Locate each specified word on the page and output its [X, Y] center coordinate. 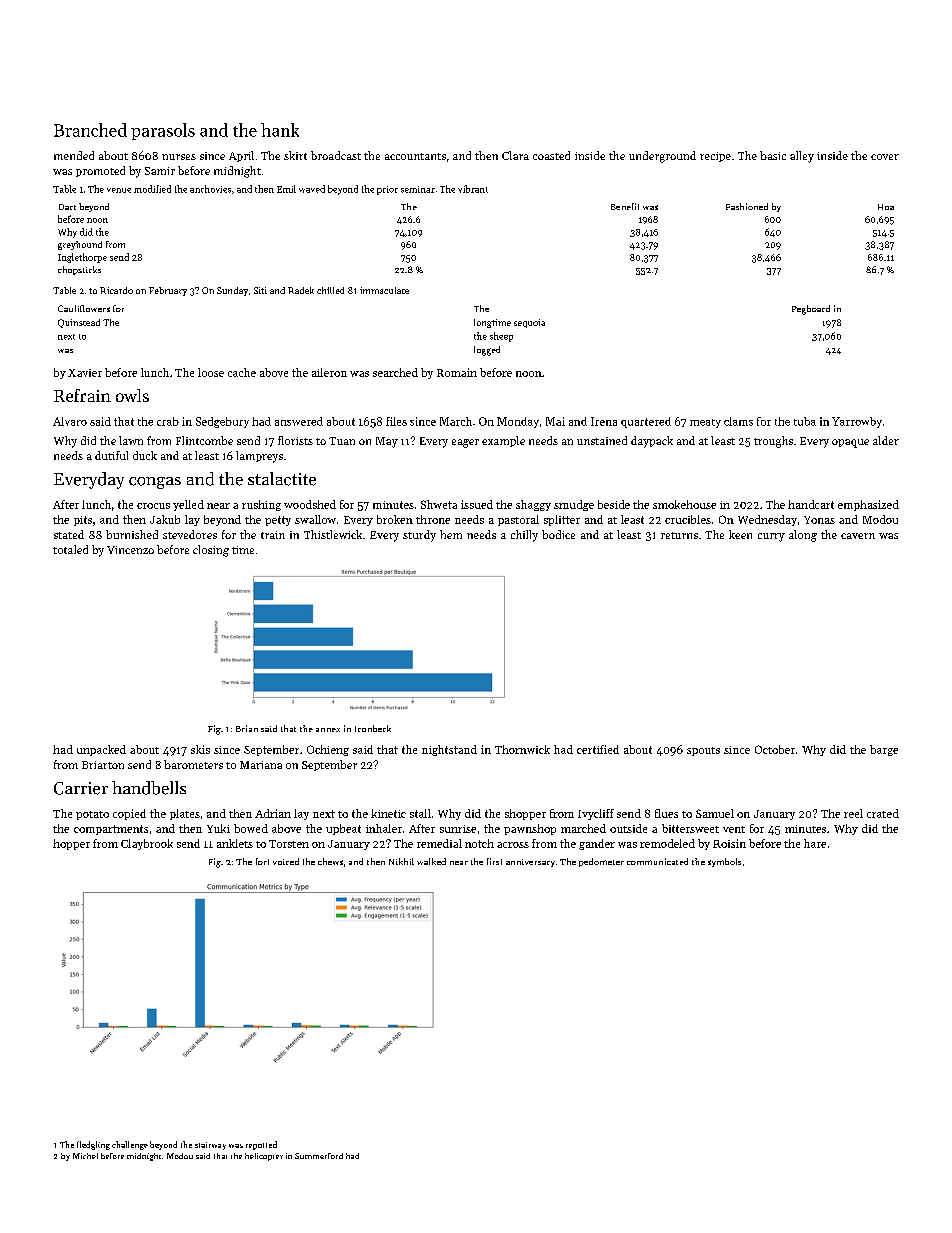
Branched [90, 130]
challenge [130, 1145]
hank [280, 130]
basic [773, 155]
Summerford [319, 1156]
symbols [724, 862]
